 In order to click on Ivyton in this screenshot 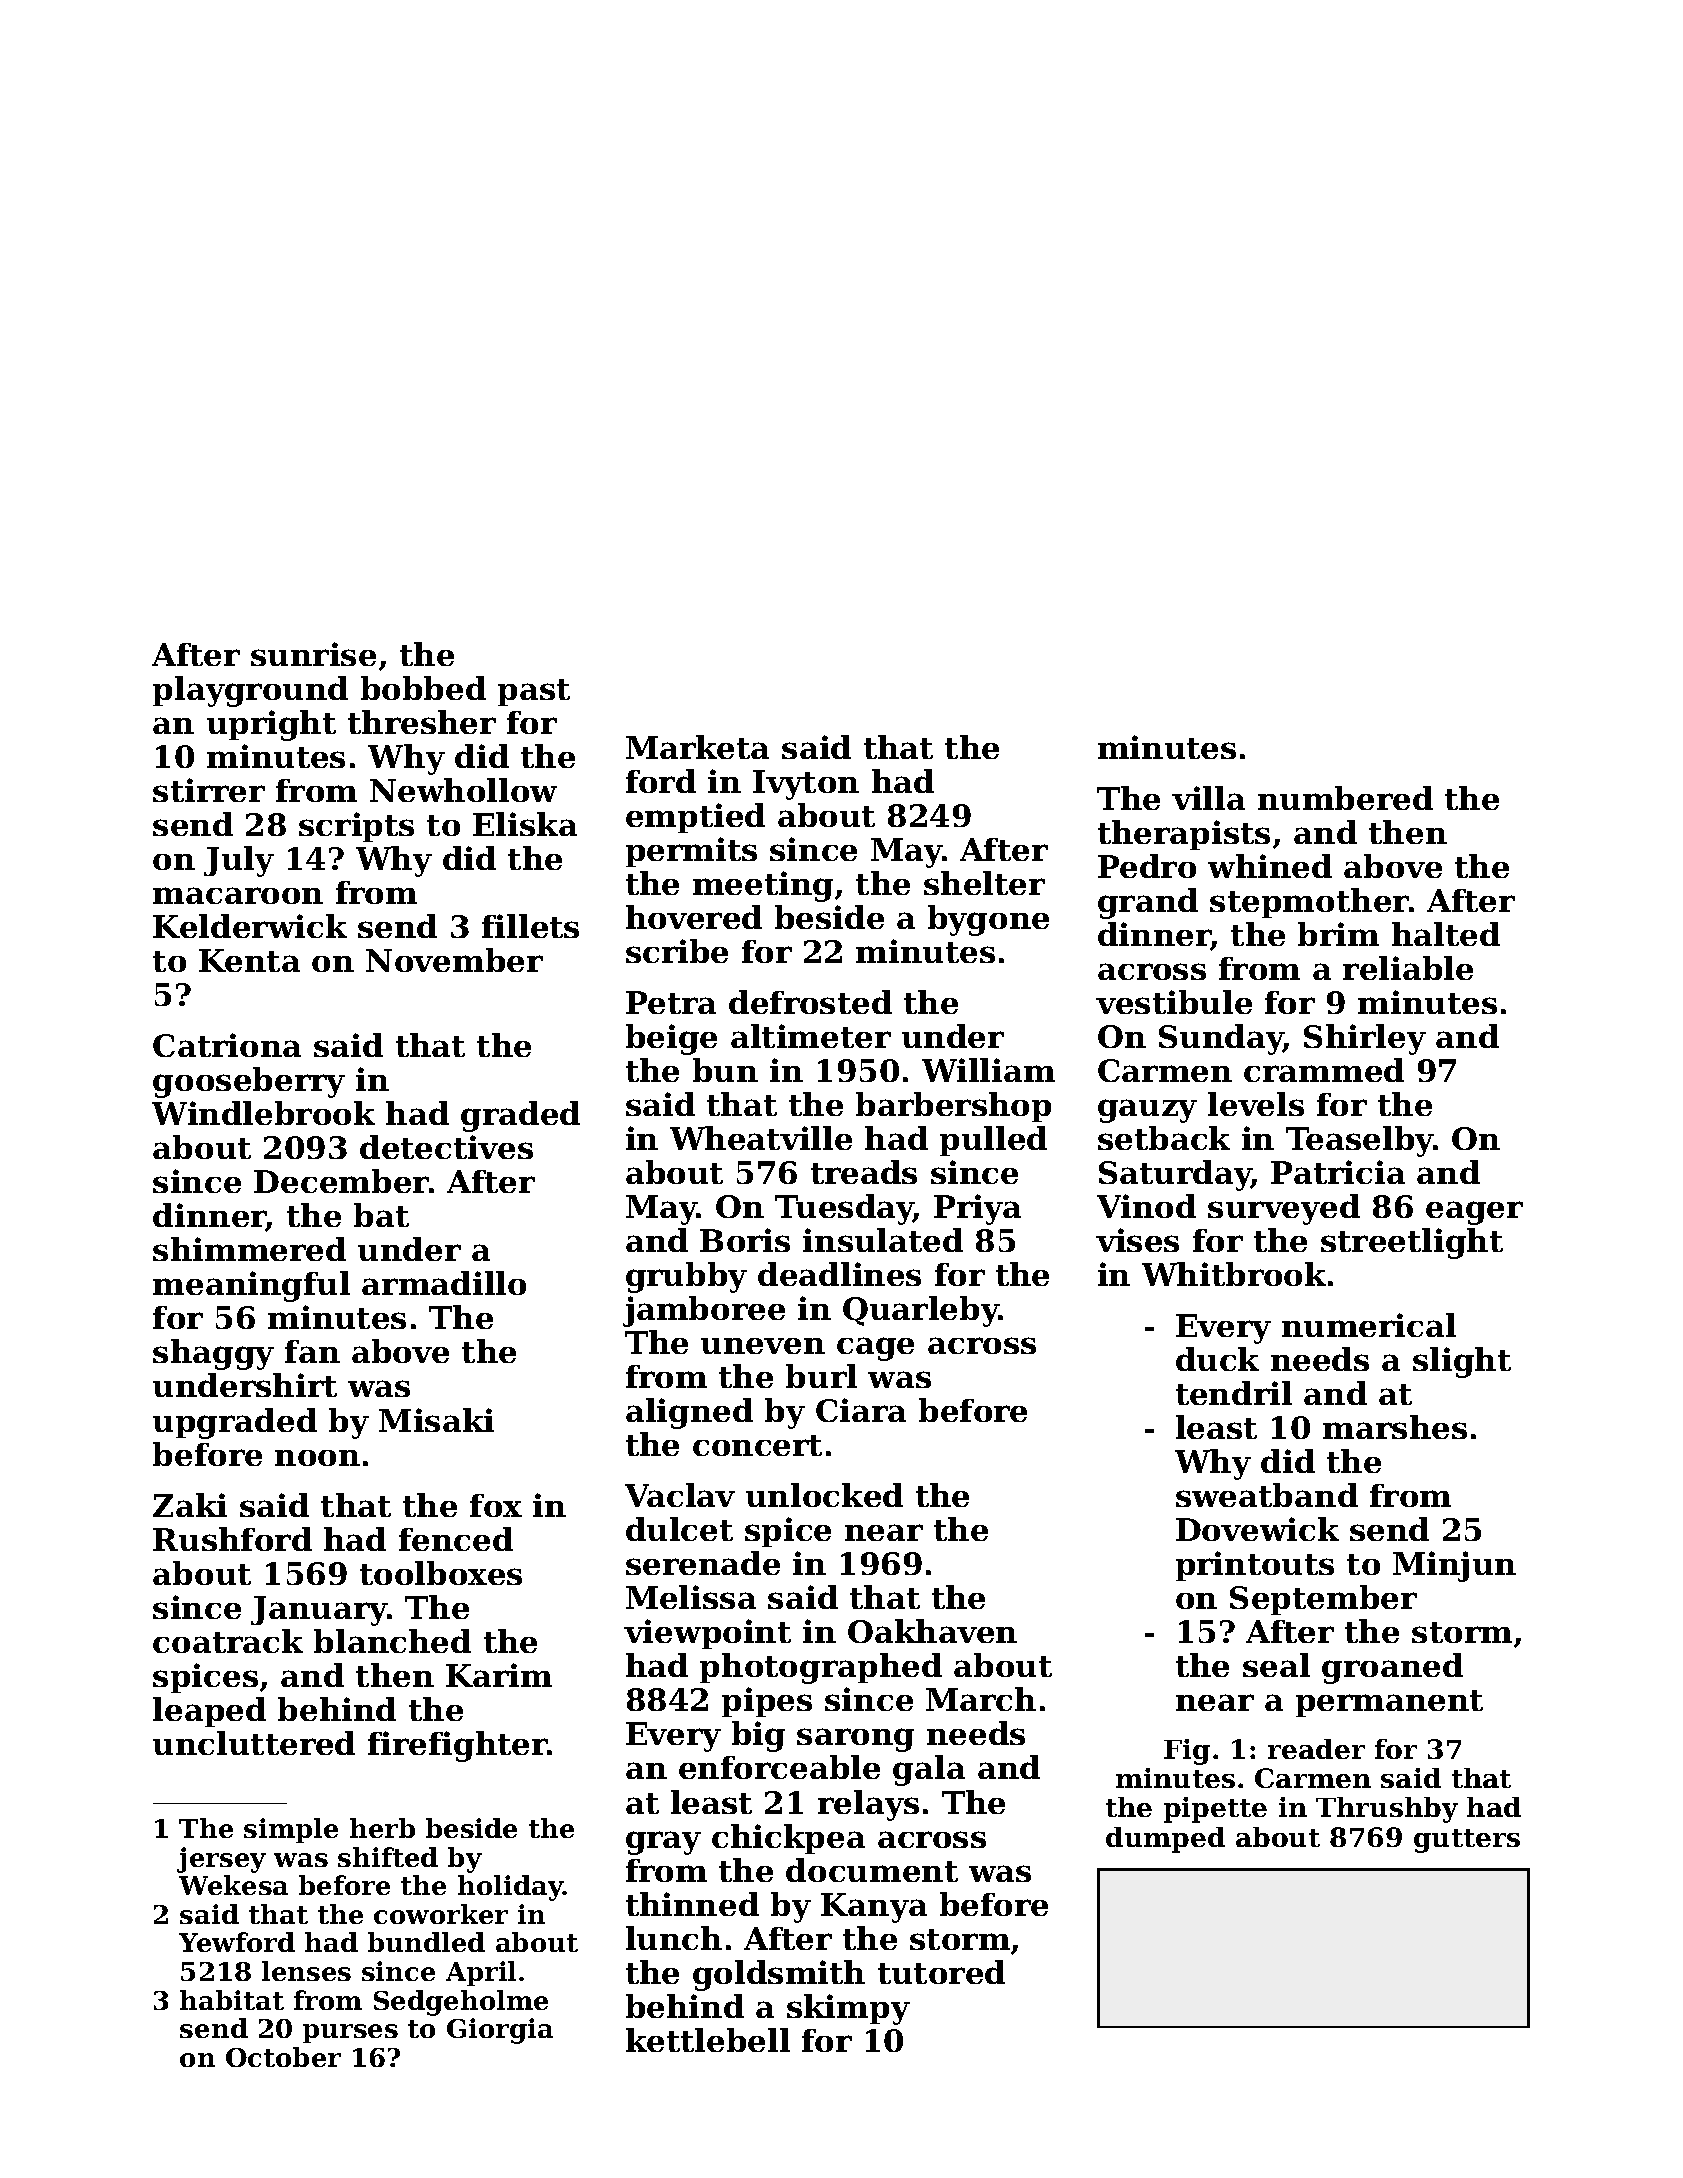, I will do `click(806, 785)`.
